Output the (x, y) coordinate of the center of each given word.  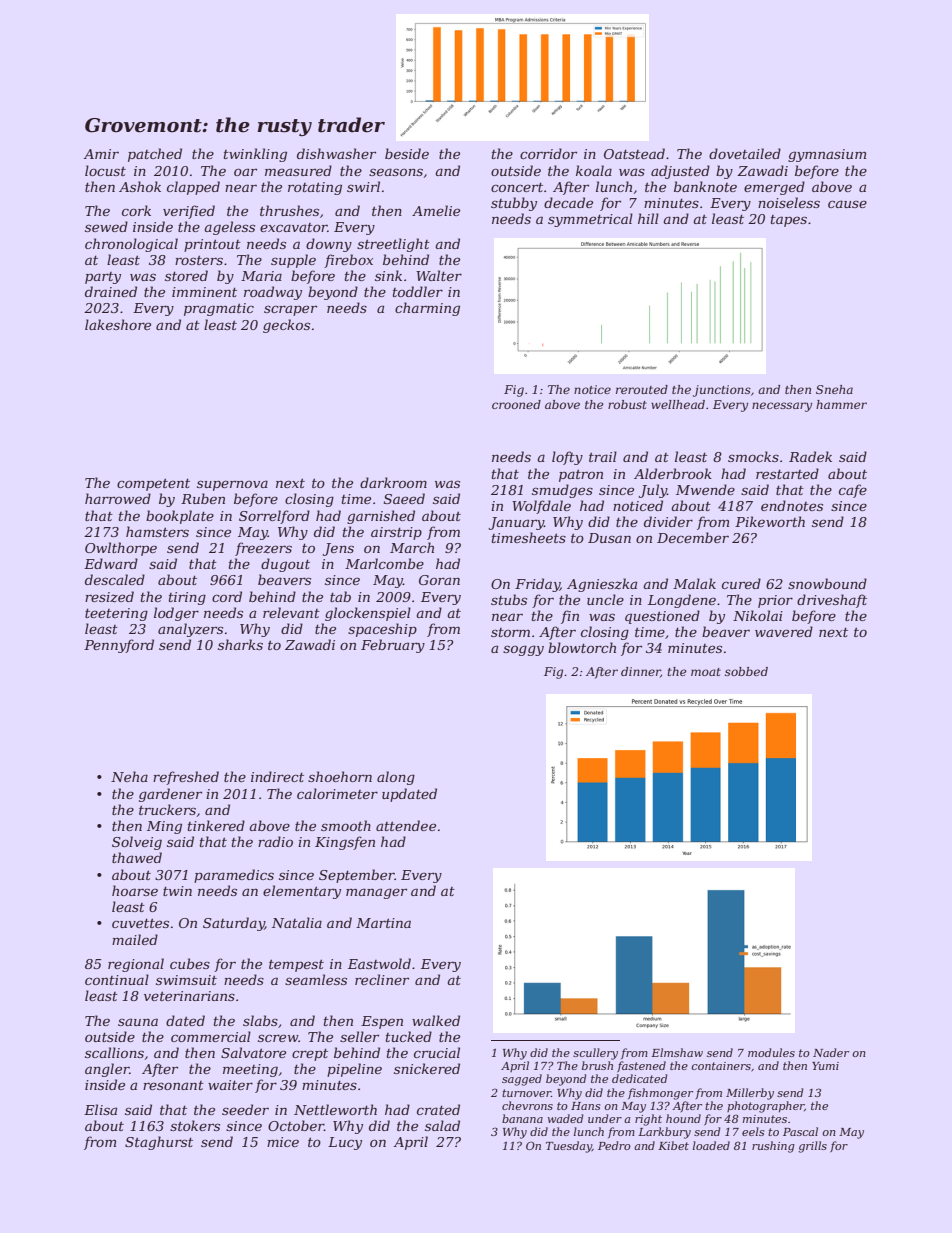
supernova (232, 485)
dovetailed (745, 153)
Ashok (140, 186)
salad (442, 1125)
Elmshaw (677, 1052)
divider (668, 521)
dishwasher (336, 153)
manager (376, 893)
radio (275, 841)
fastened (641, 1066)
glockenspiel (368, 614)
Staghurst (159, 1143)
